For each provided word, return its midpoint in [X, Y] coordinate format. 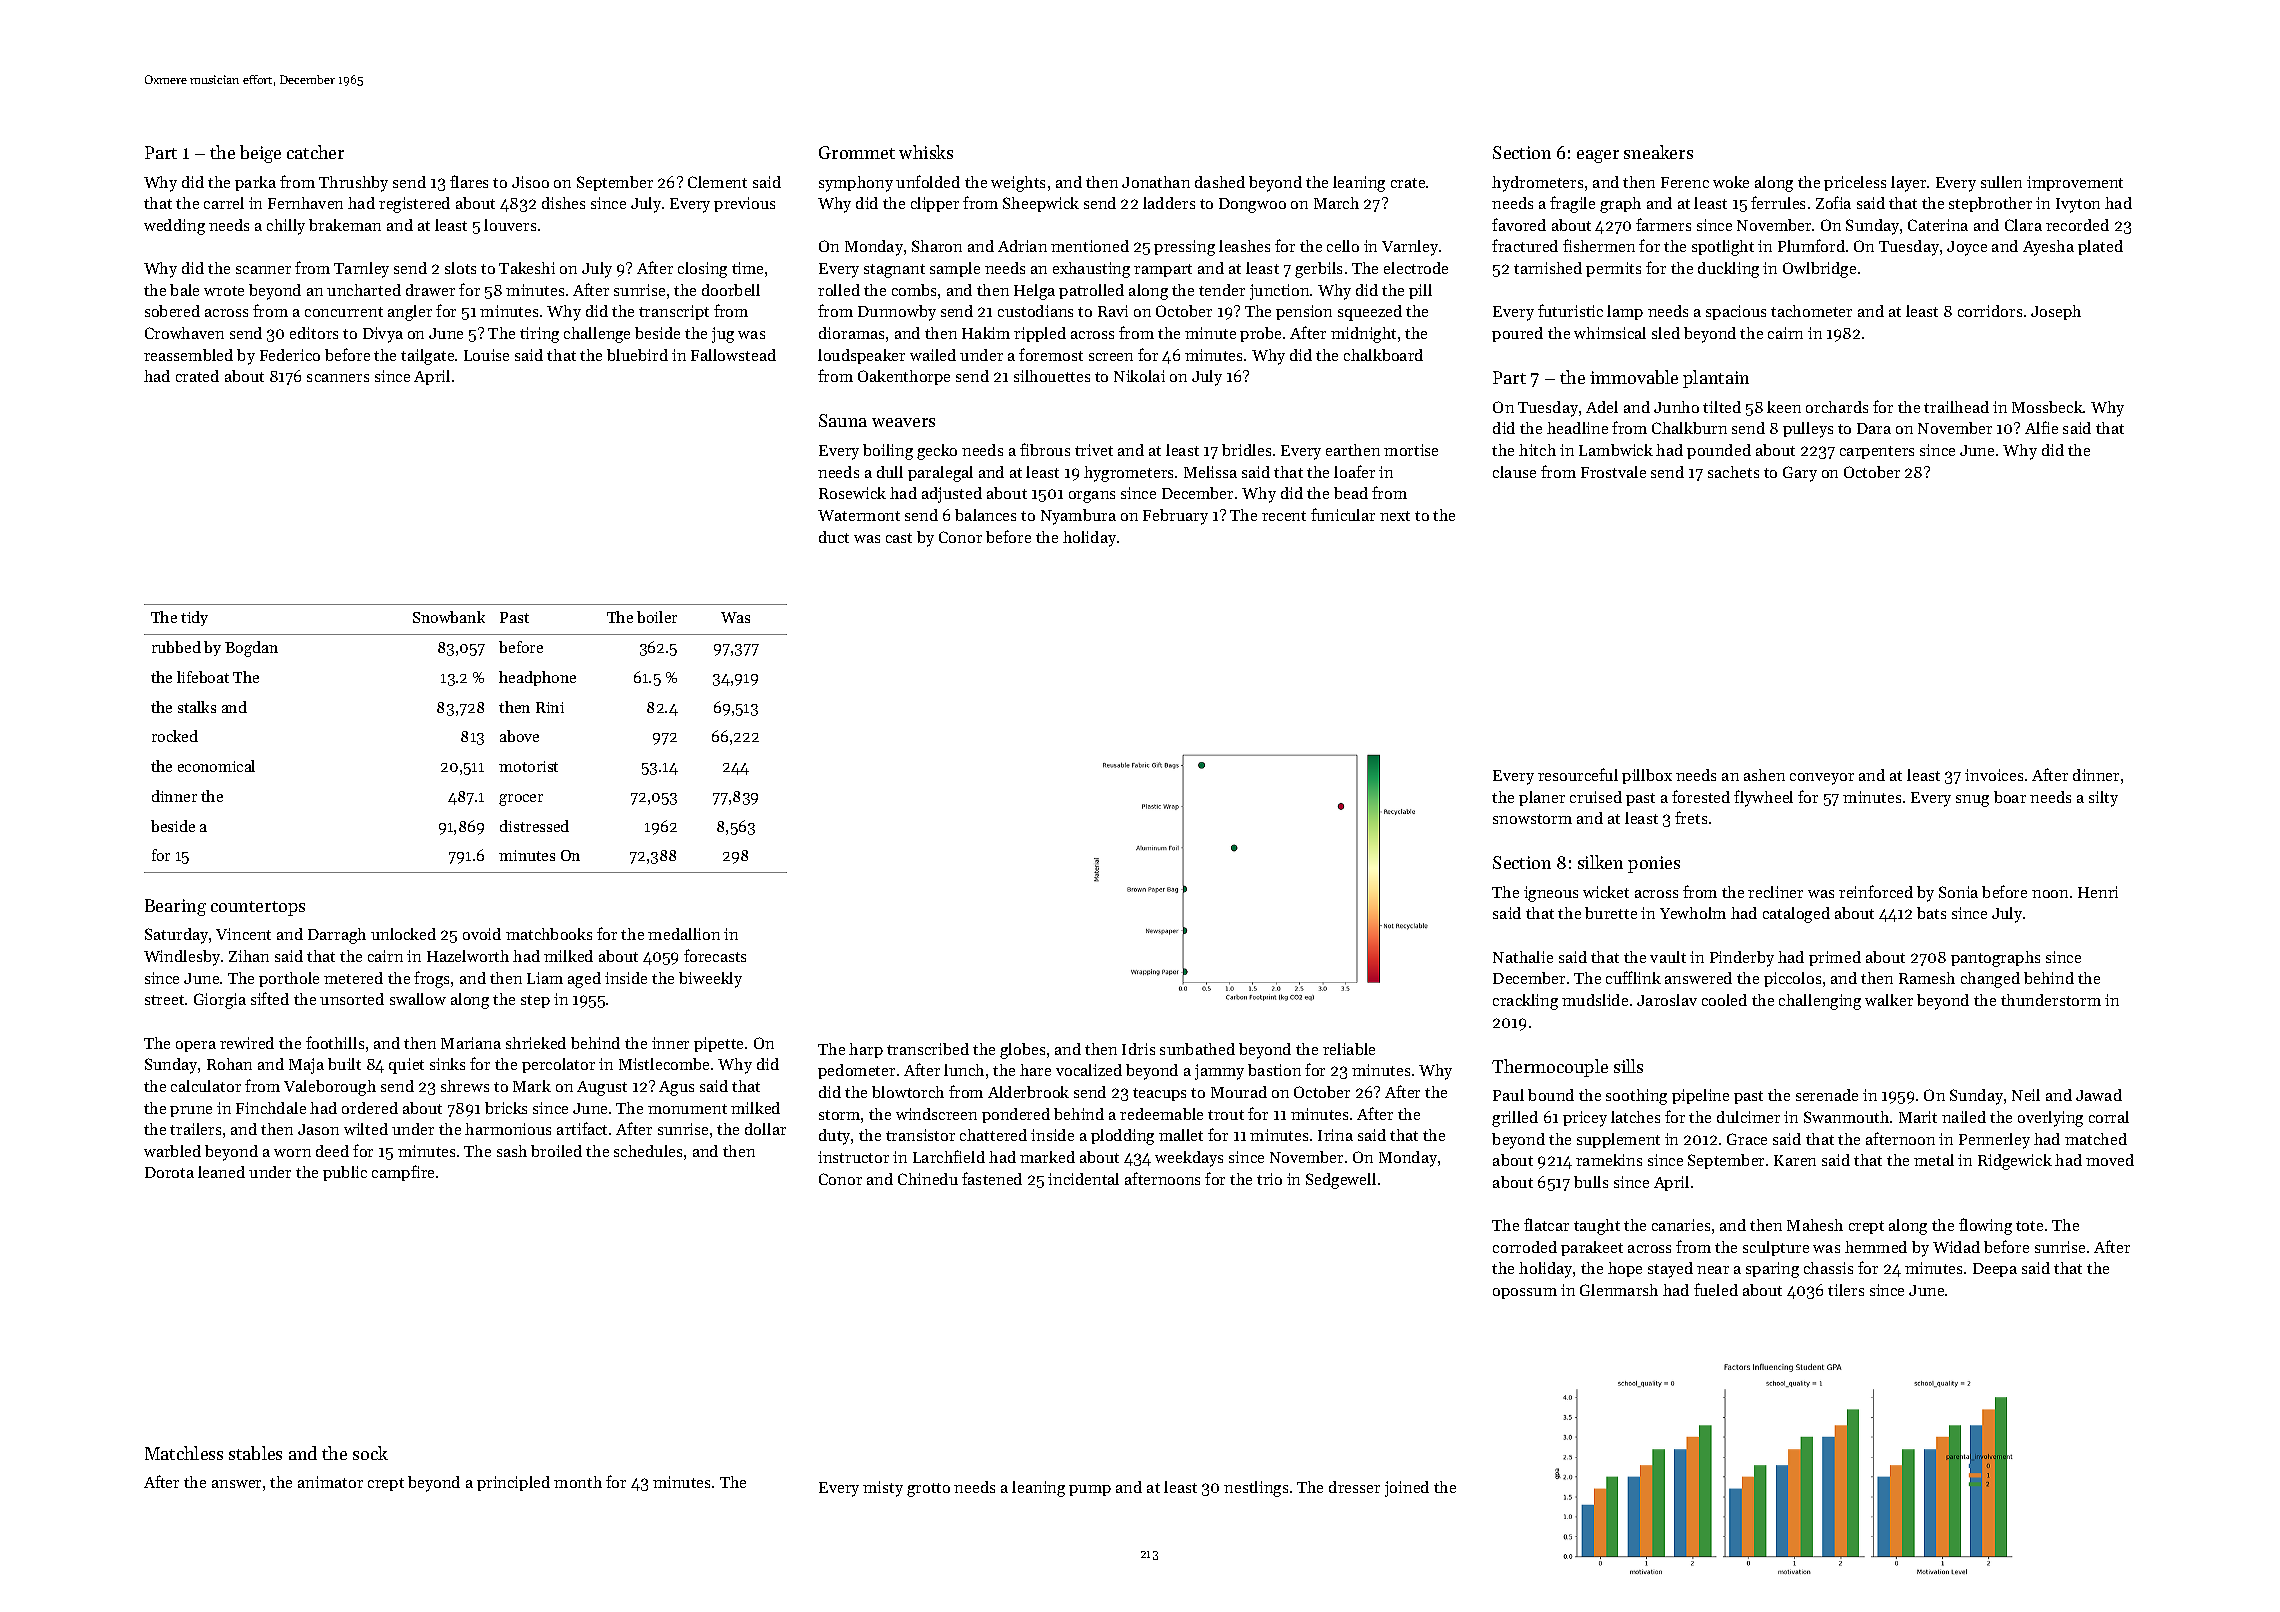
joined [1407, 1489]
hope [1625, 1269]
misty [883, 1489]
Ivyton [2078, 205]
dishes [563, 203]
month [578, 1482]
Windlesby [182, 958]
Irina [1335, 1135]
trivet [1094, 450]
